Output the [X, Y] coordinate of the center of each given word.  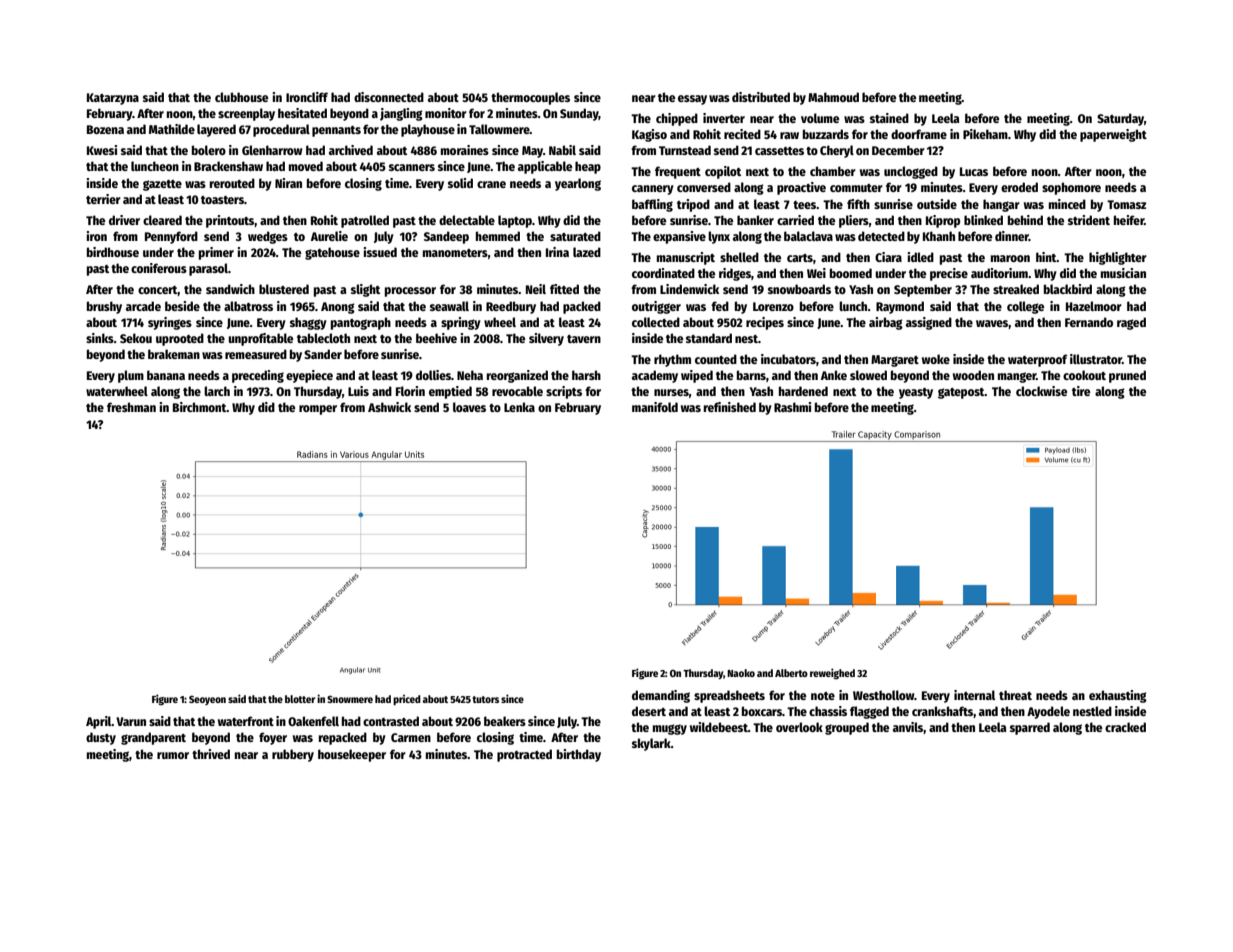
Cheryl [837, 151]
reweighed [832, 674]
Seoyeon [207, 700]
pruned [1127, 376]
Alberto [791, 673]
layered [216, 130]
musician [1123, 273]
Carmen [411, 737]
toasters [222, 200]
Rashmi [792, 407]
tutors [485, 699]
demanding [661, 696]
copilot [723, 172]
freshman [131, 407]
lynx [719, 237]
